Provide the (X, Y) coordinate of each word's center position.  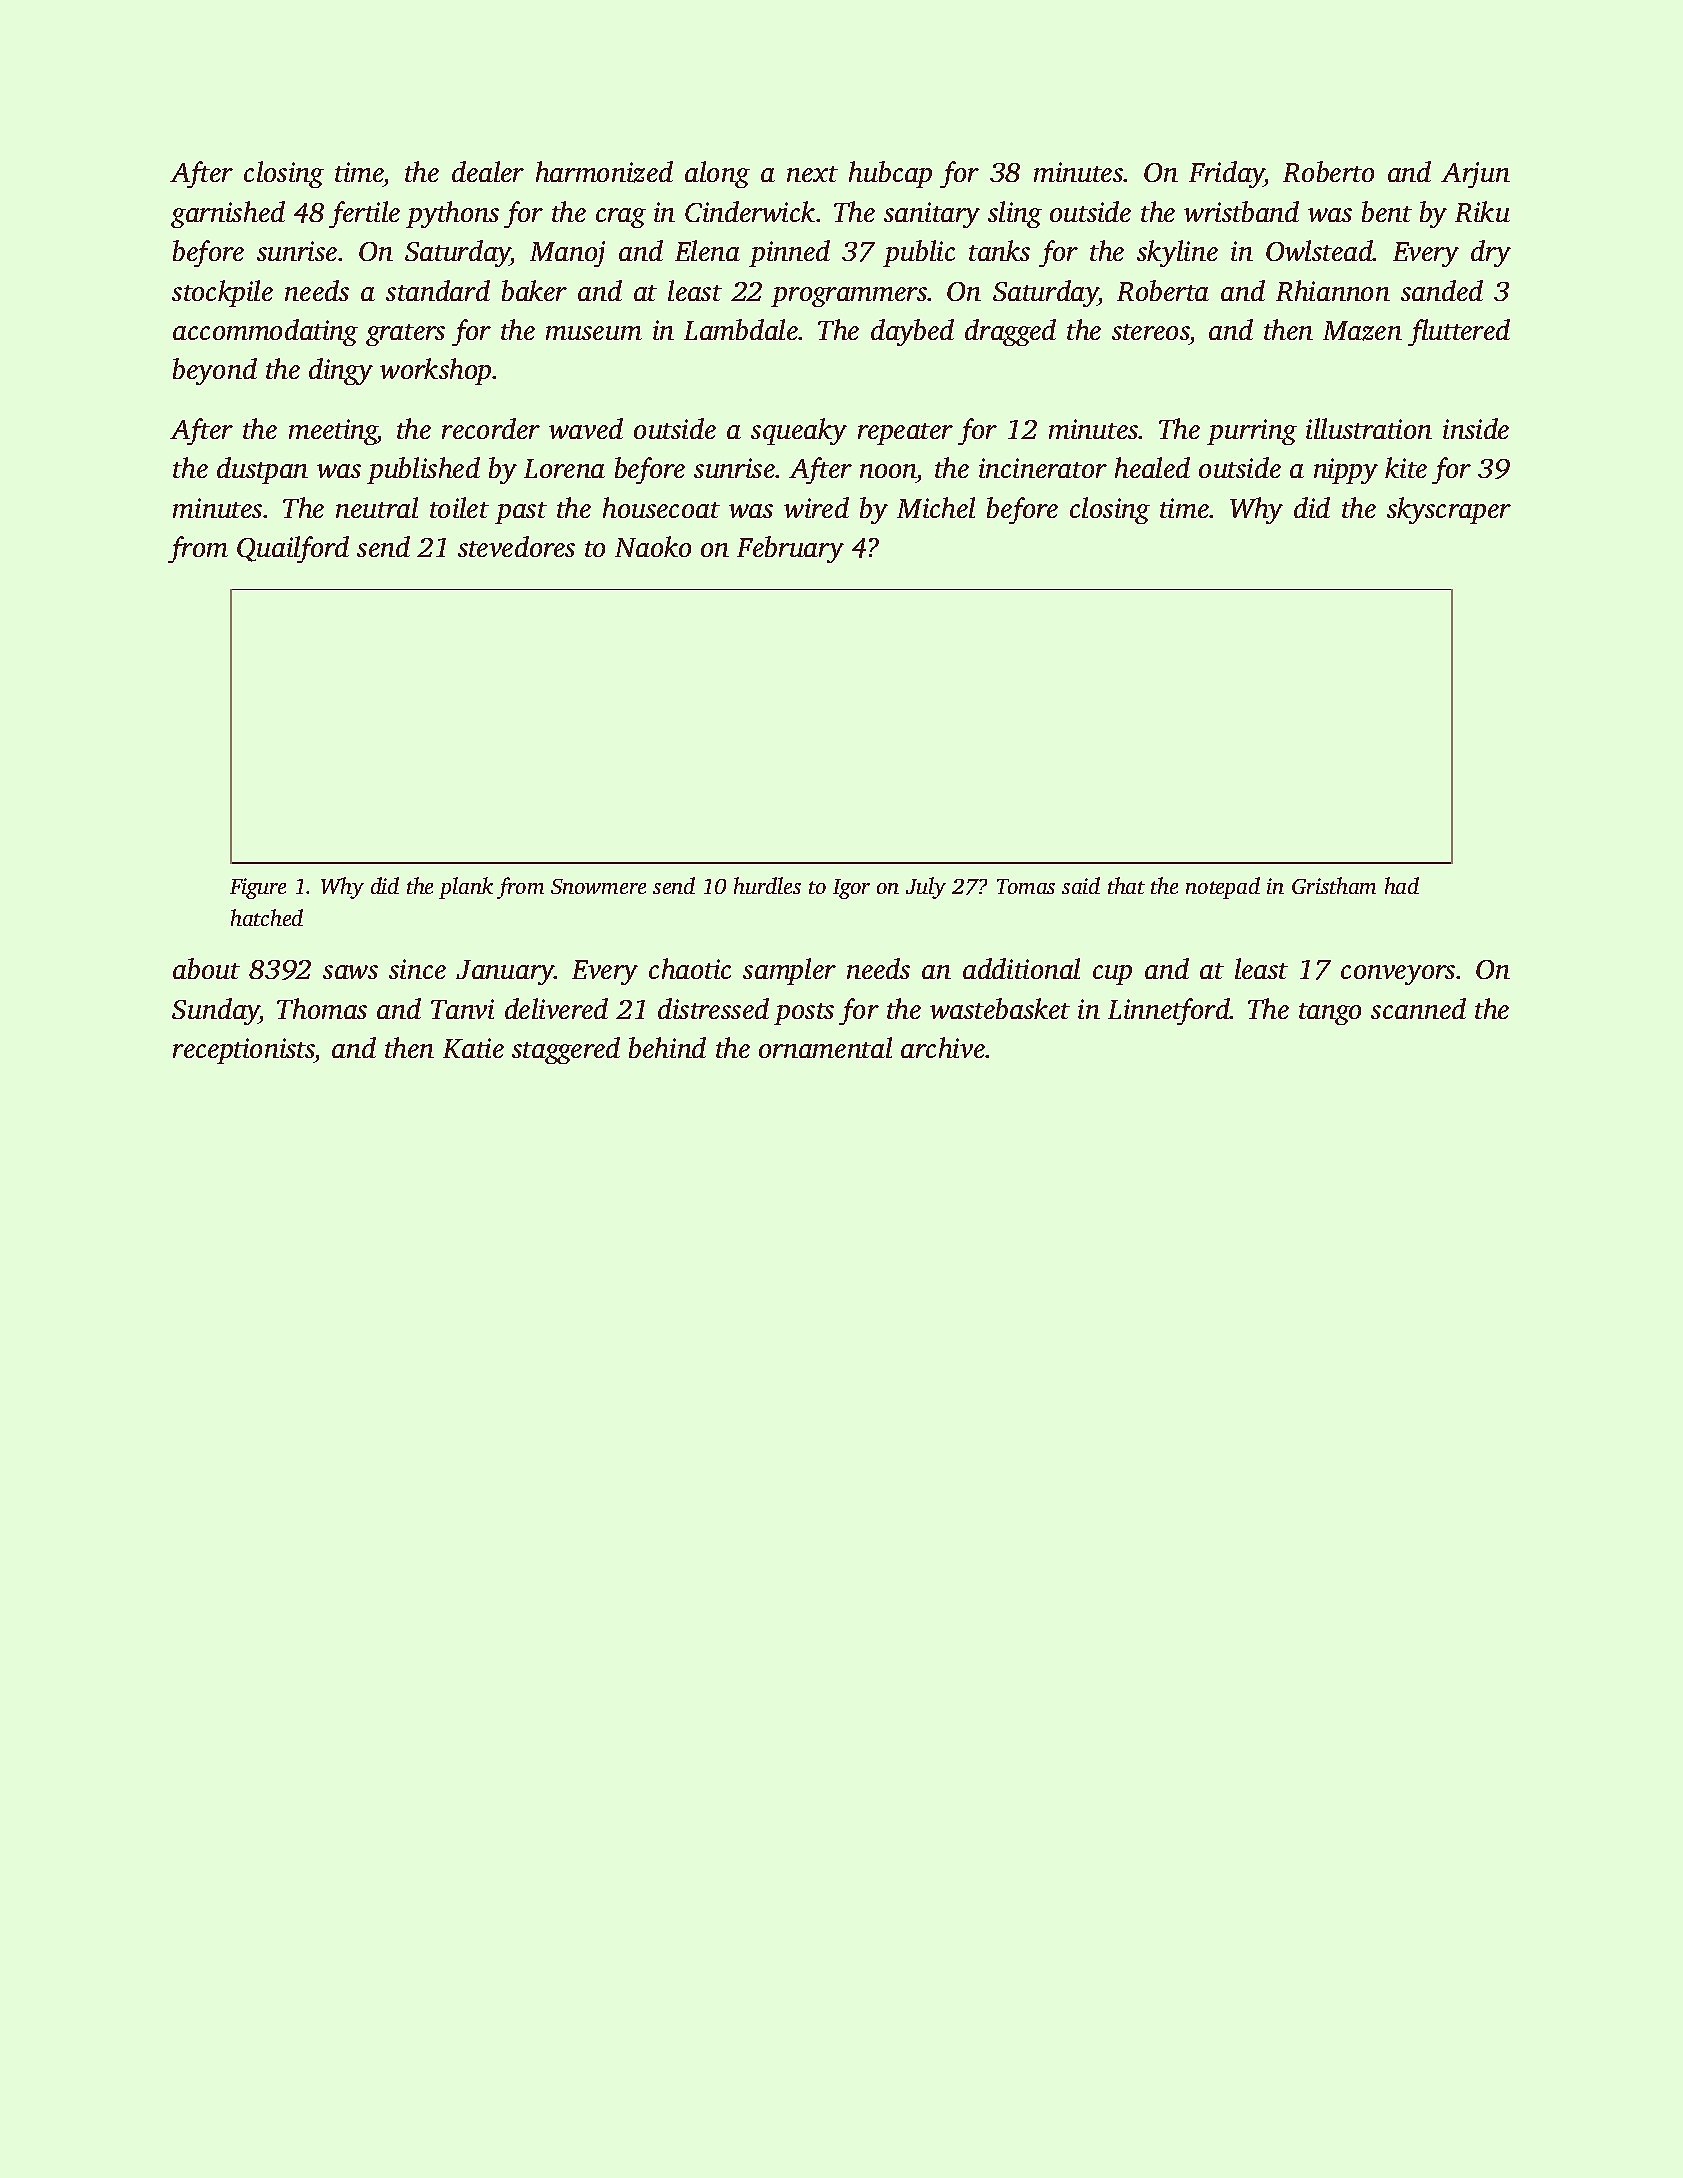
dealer (488, 171)
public (919, 253)
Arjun (1475, 175)
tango (1330, 1014)
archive (943, 1047)
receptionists (244, 1051)
